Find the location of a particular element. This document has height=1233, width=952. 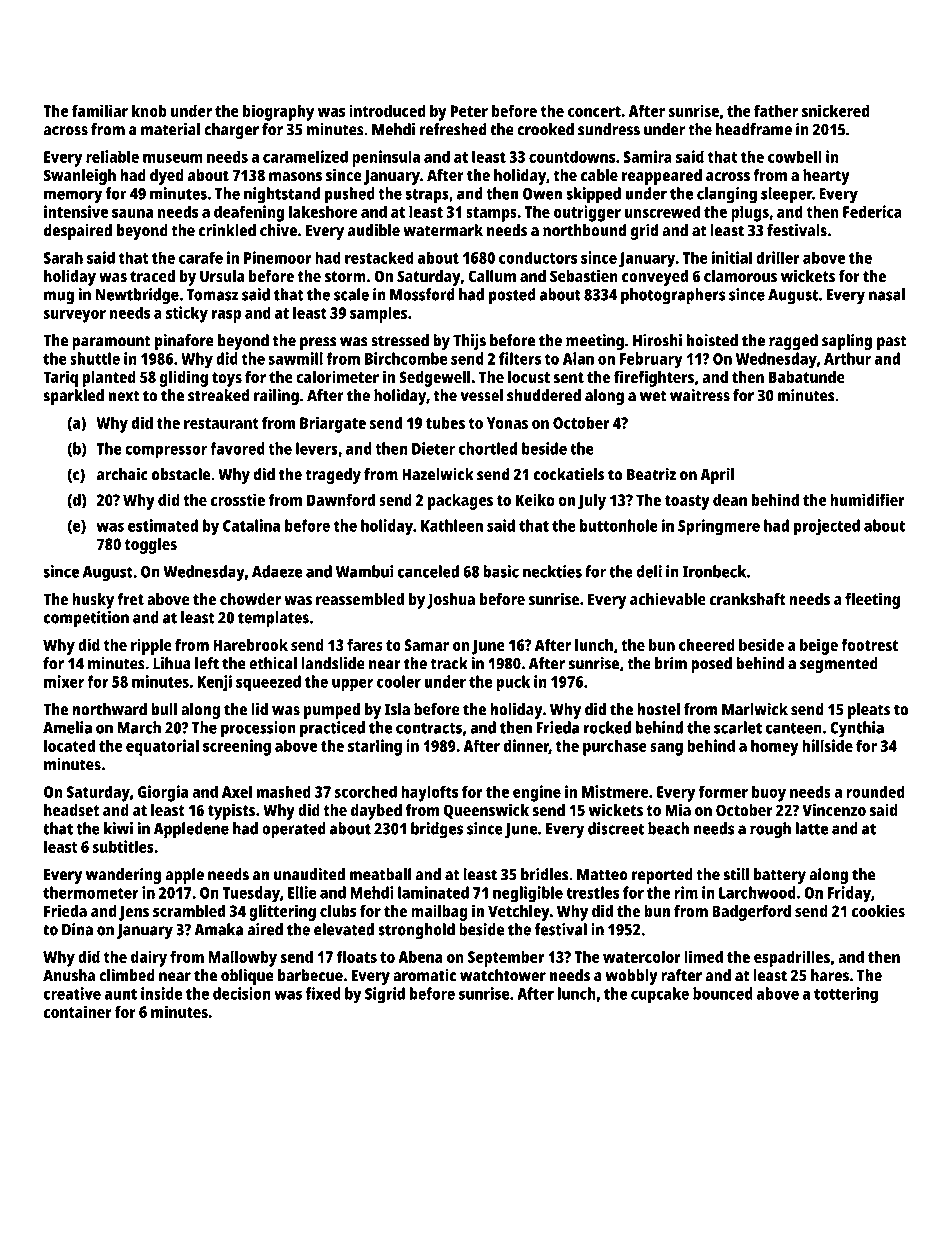

posted is located at coordinates (512, 296).
